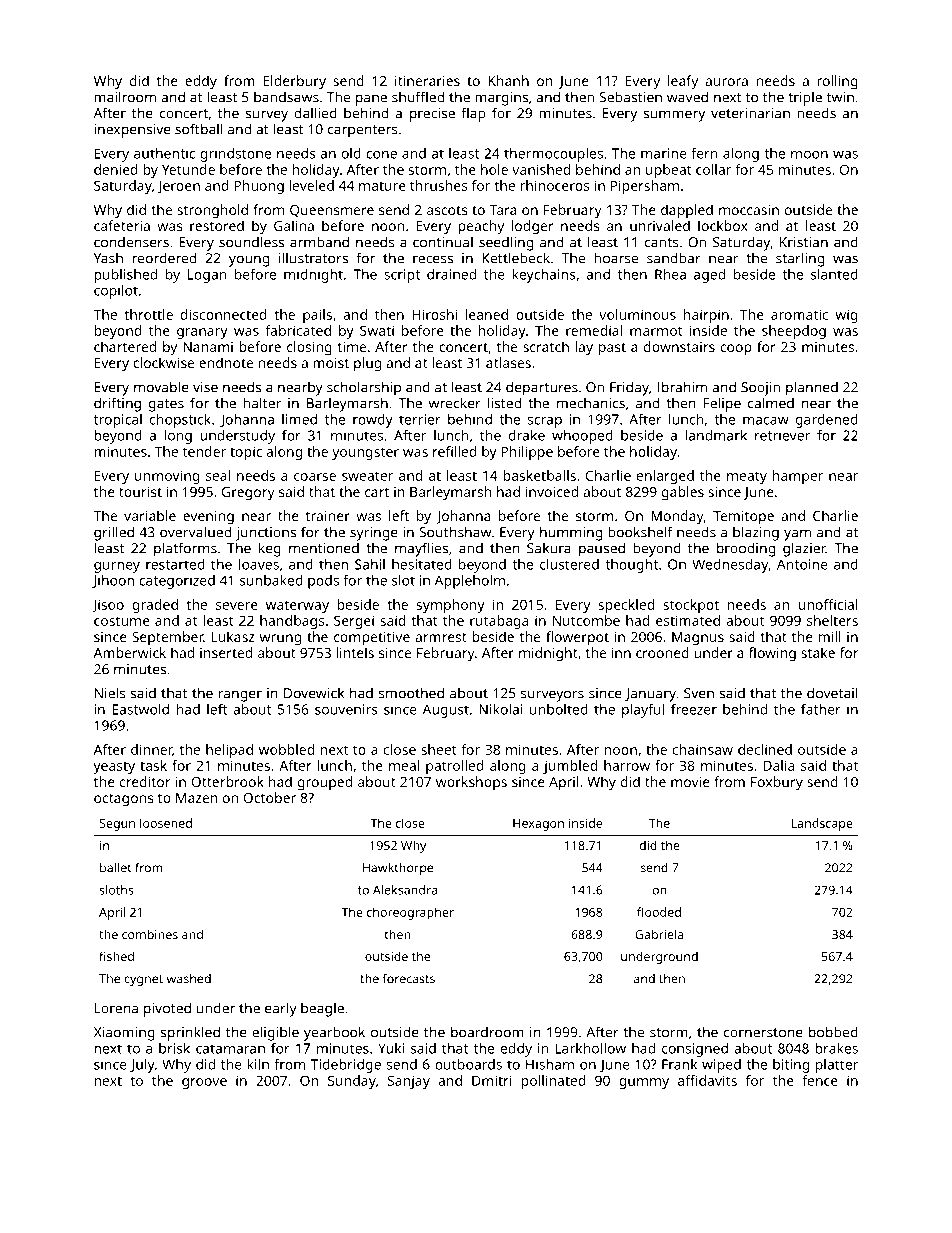 Image resolution: width=952 pixels, height=1233 pixels. I want to click on early, so click(281, 1009).
